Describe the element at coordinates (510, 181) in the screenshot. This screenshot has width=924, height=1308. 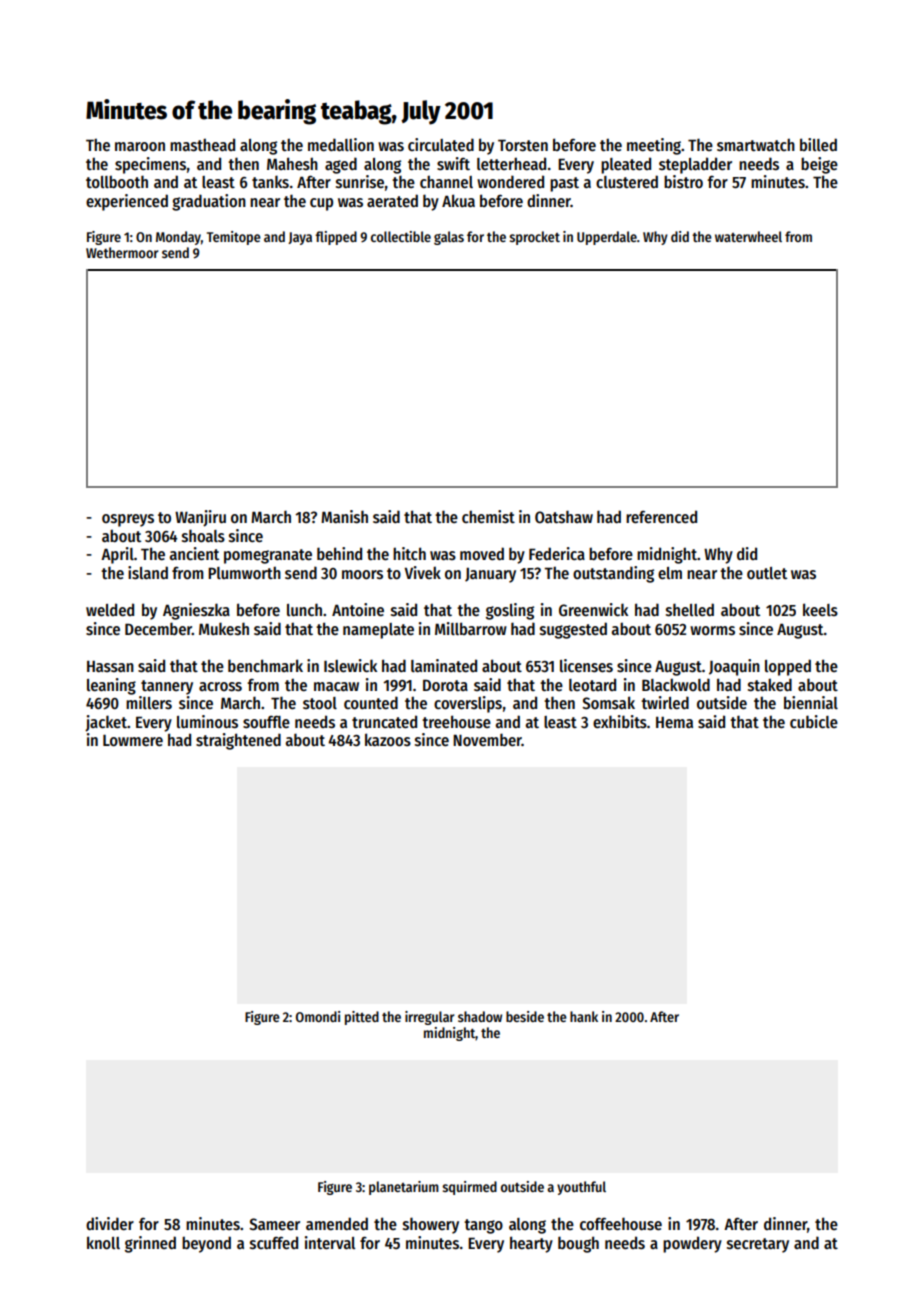
I see `wondered` at that location.
